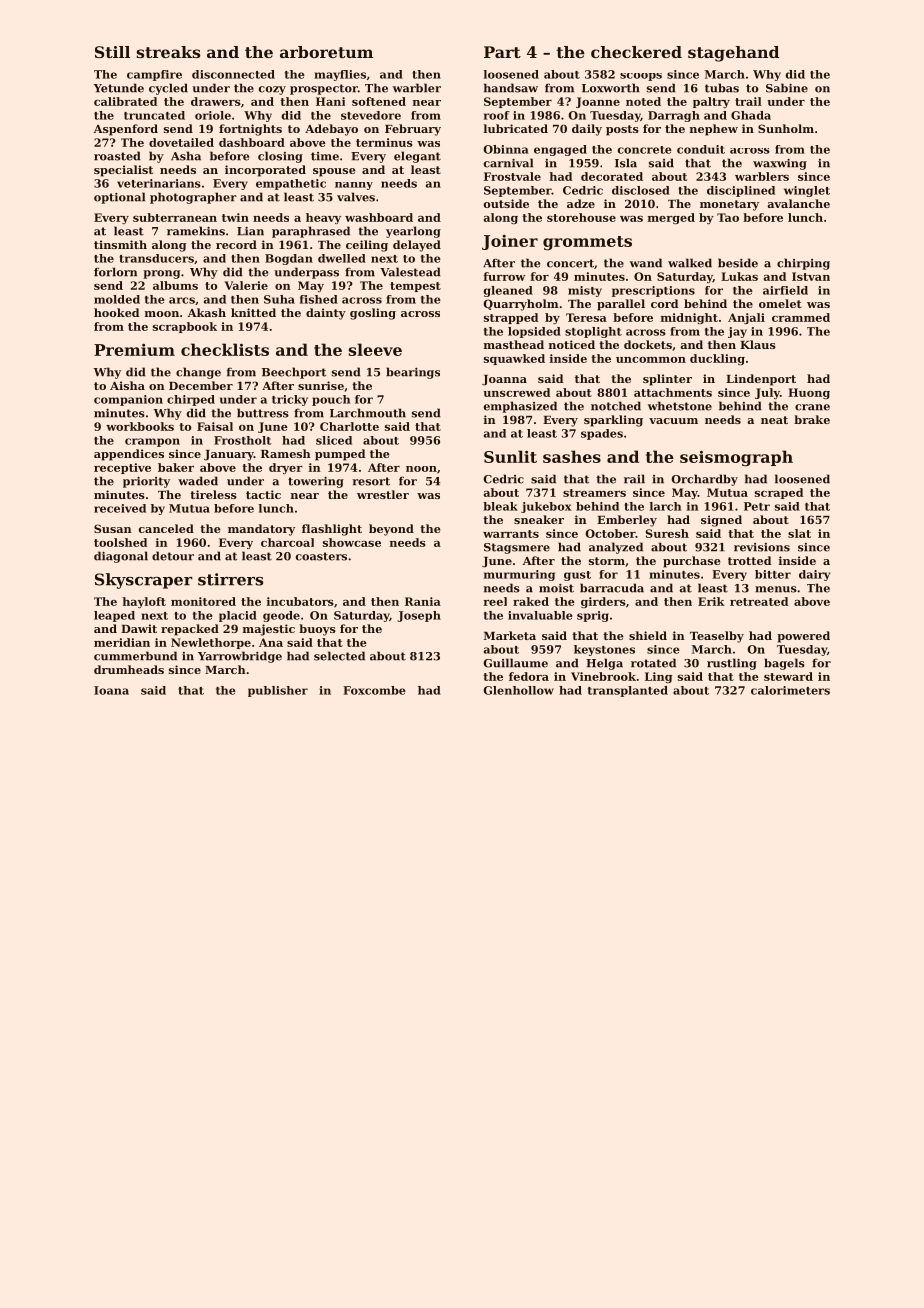  What do you see at coordinates (112, 52) in the screenshot?
I see `Still` at bounding box center [112, 52].
